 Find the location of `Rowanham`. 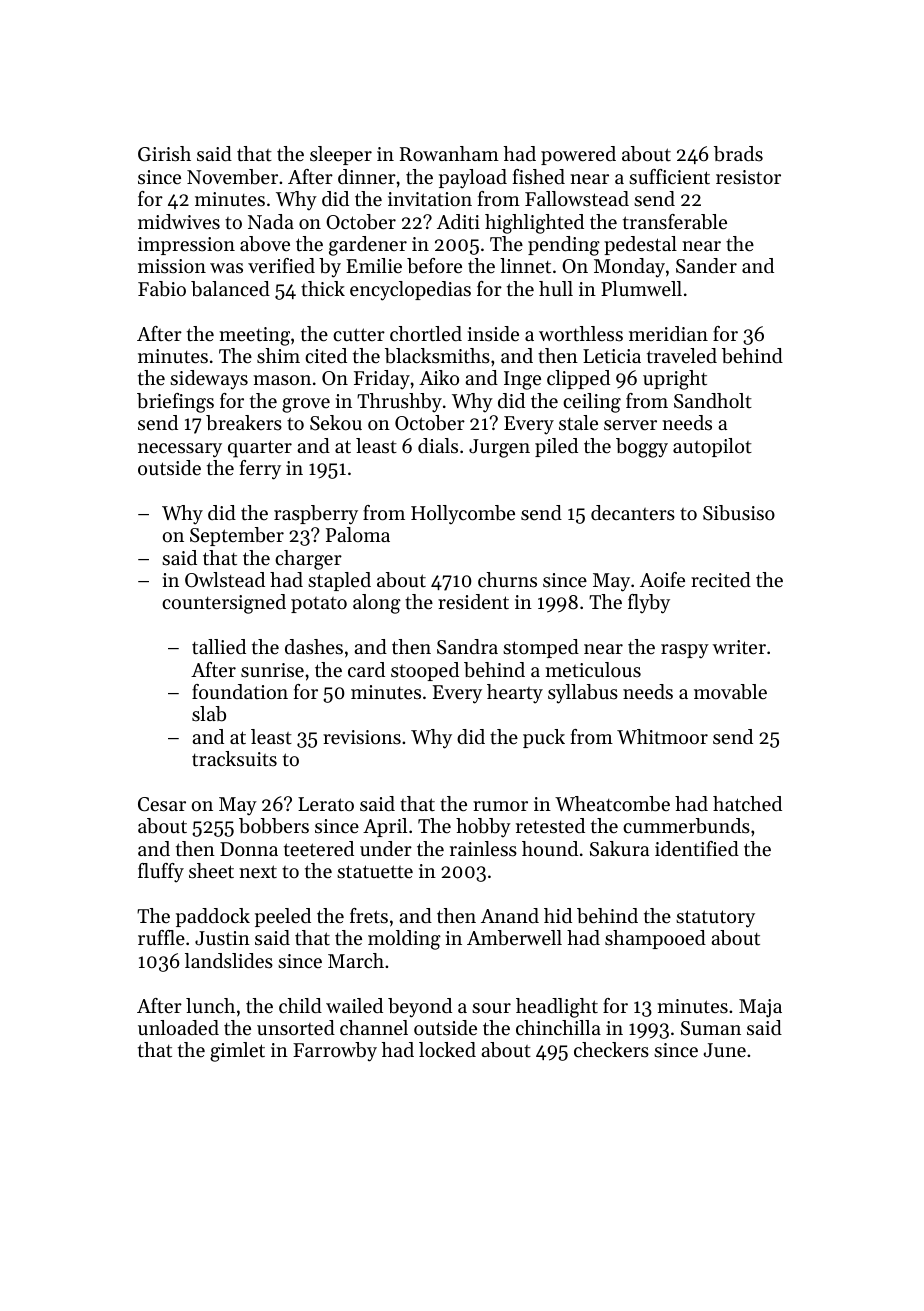

Rowanham is located at coordinates (449, 153).
